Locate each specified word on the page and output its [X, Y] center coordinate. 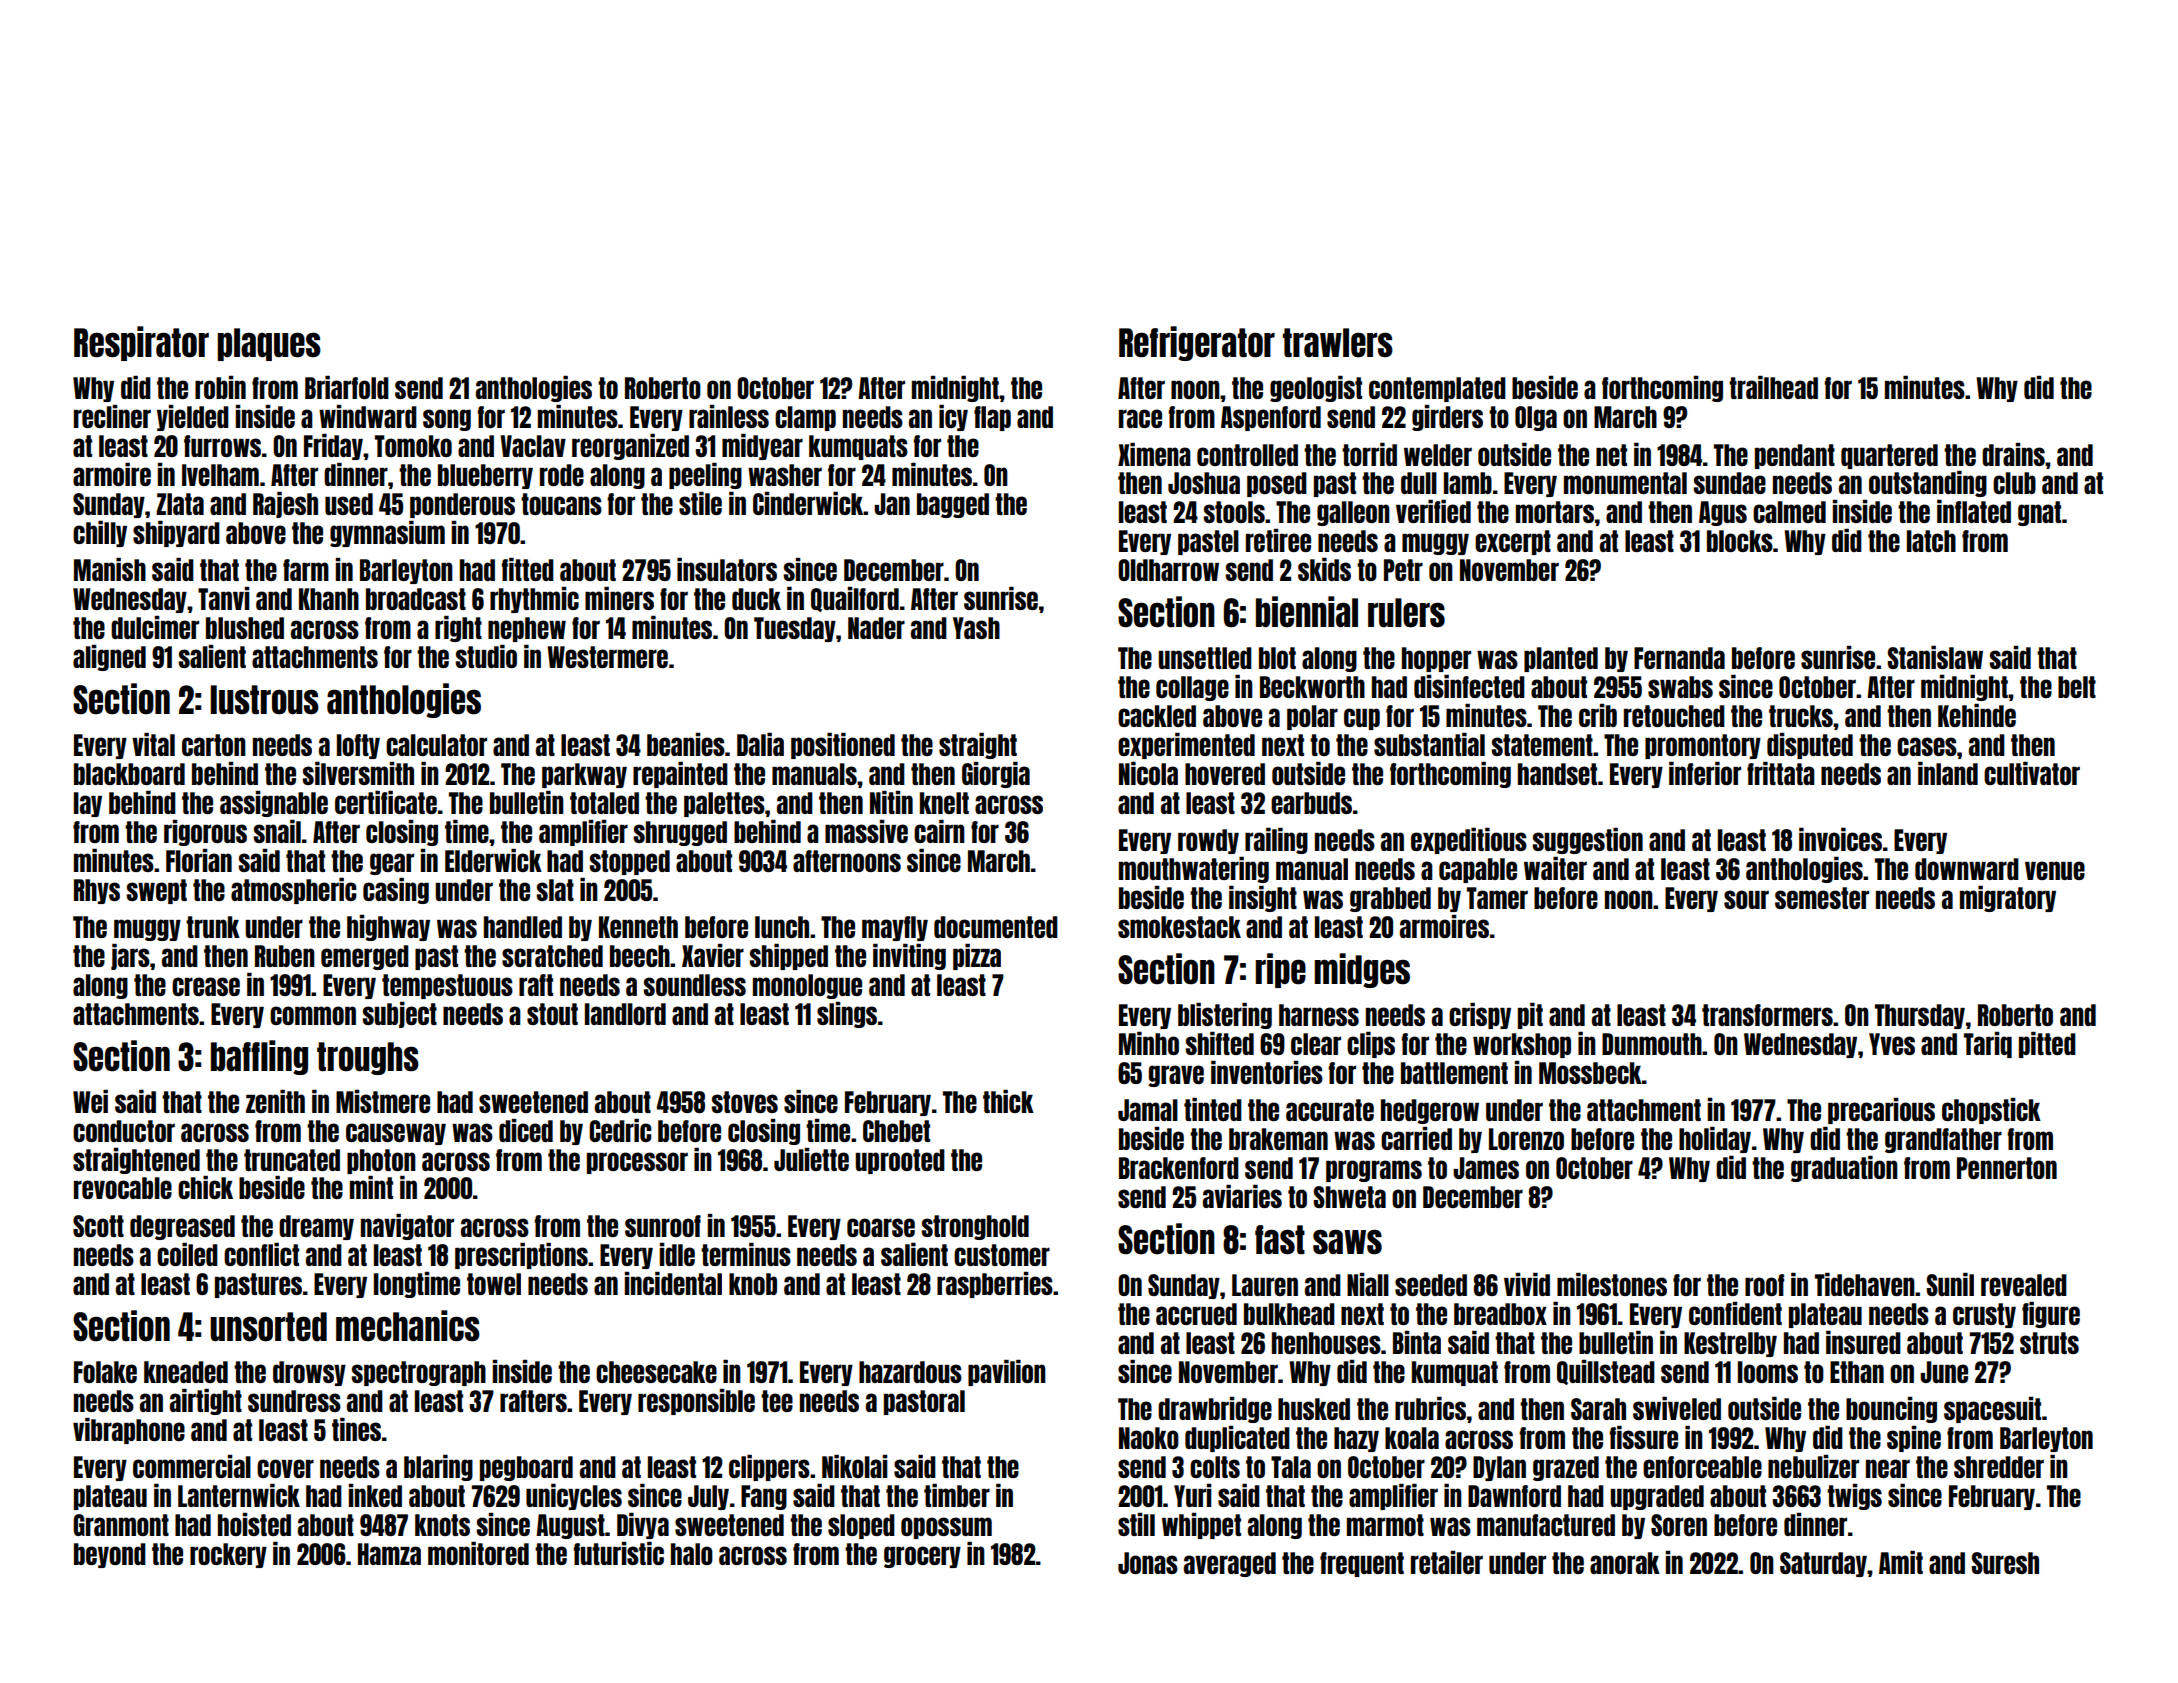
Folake [105, 1372]
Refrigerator [1197, 343]
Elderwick [493, 860]
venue [2055, 870]
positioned [843, 746]
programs [1374, 1171]
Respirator [141, 343]
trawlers [1338, 343]
